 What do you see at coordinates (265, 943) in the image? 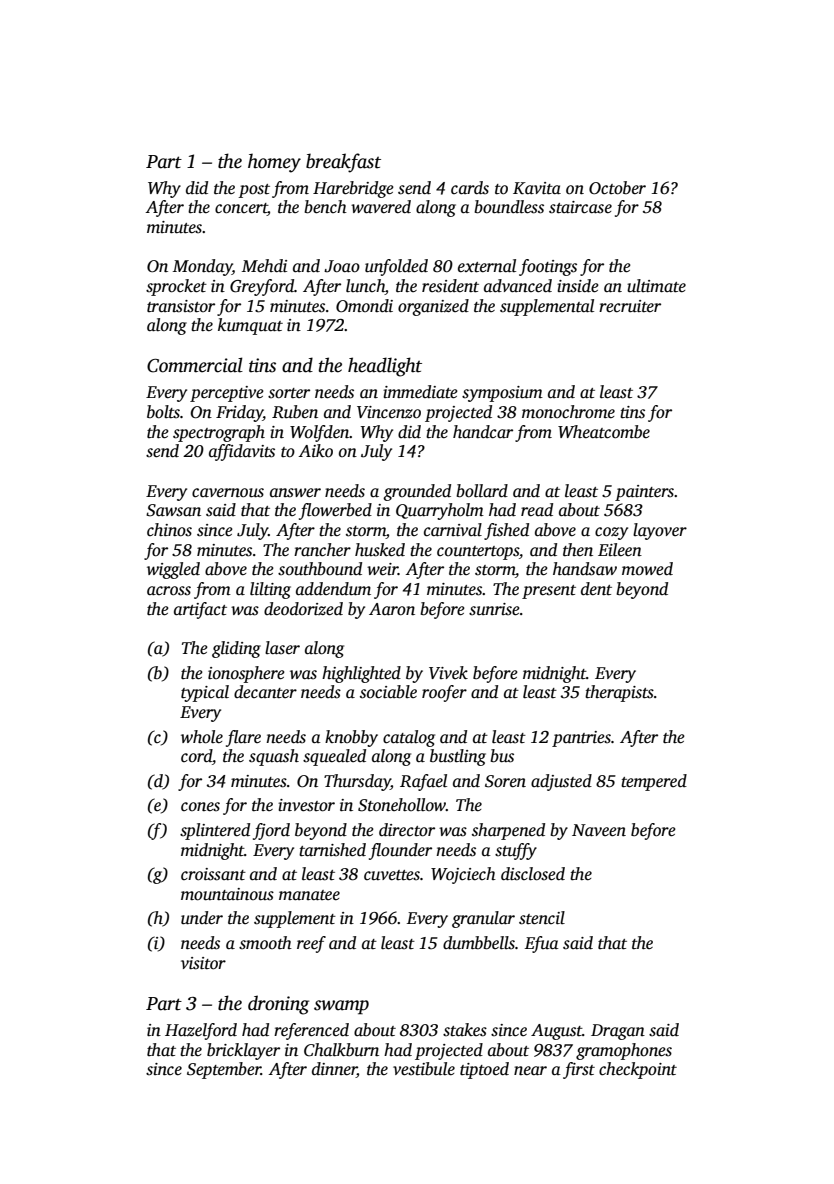
I see `smooth` at bounding box center [265, 943].
